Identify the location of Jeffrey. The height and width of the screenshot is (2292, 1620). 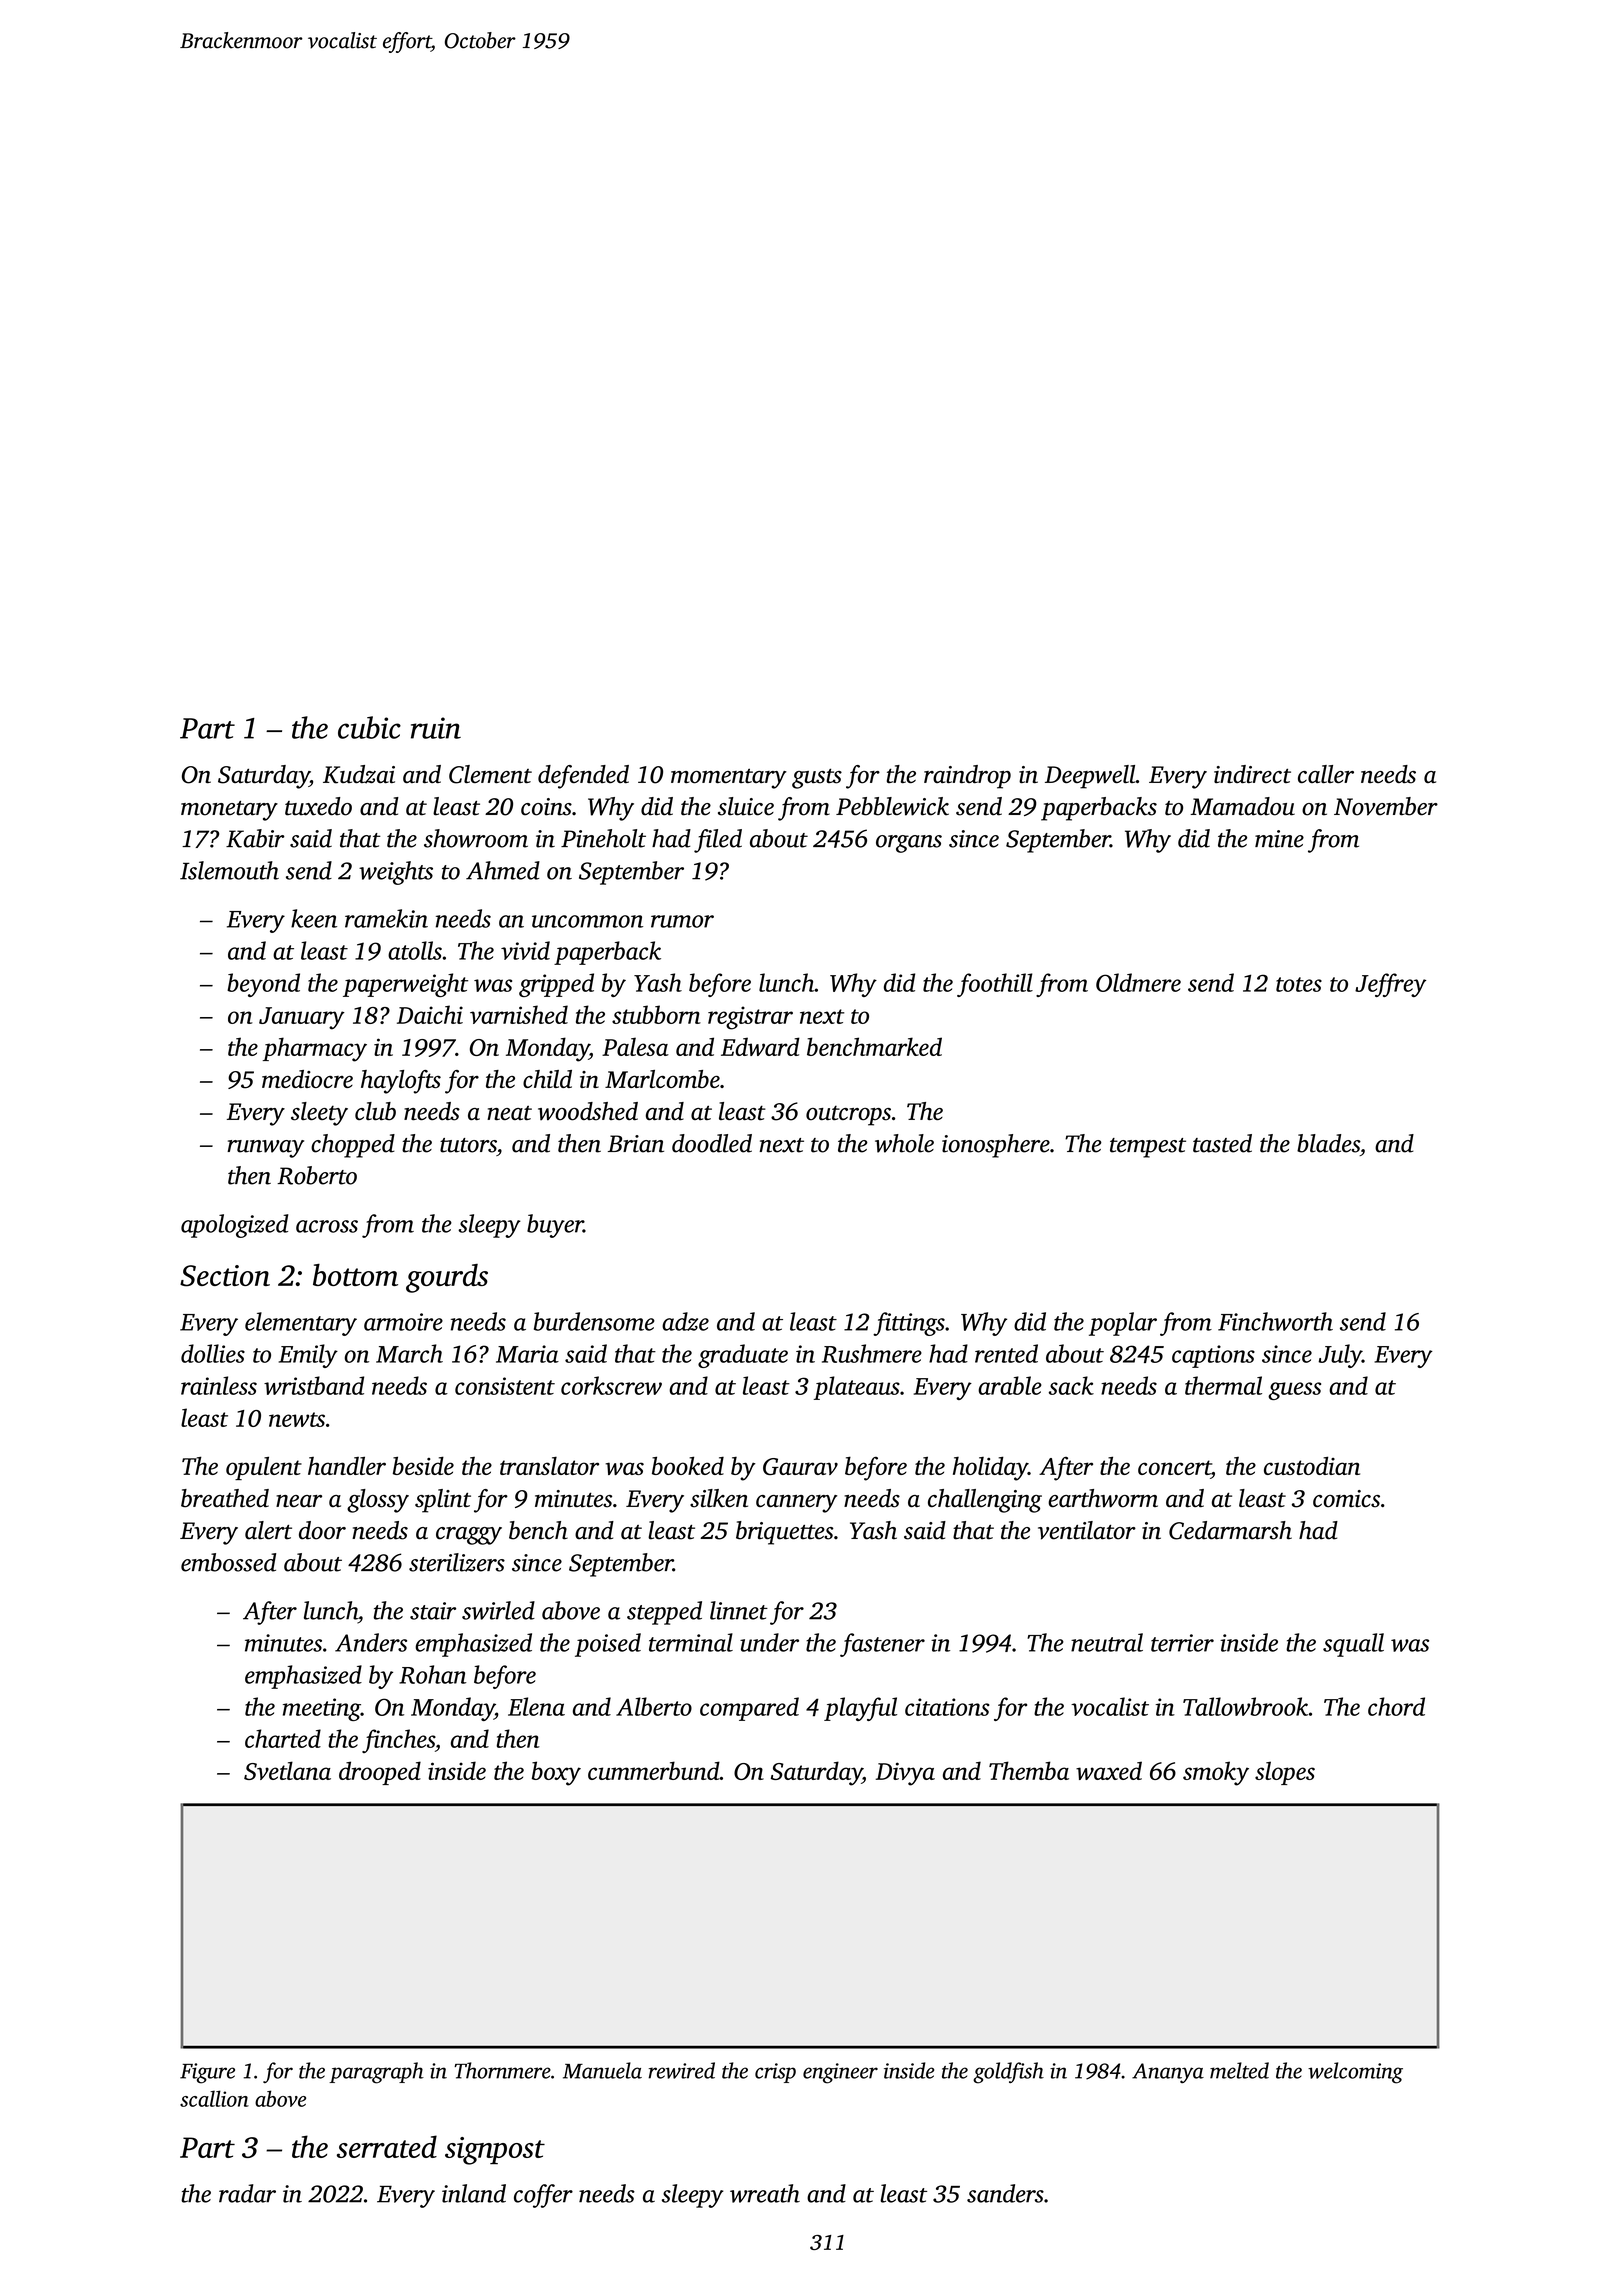
(1390, 985).
